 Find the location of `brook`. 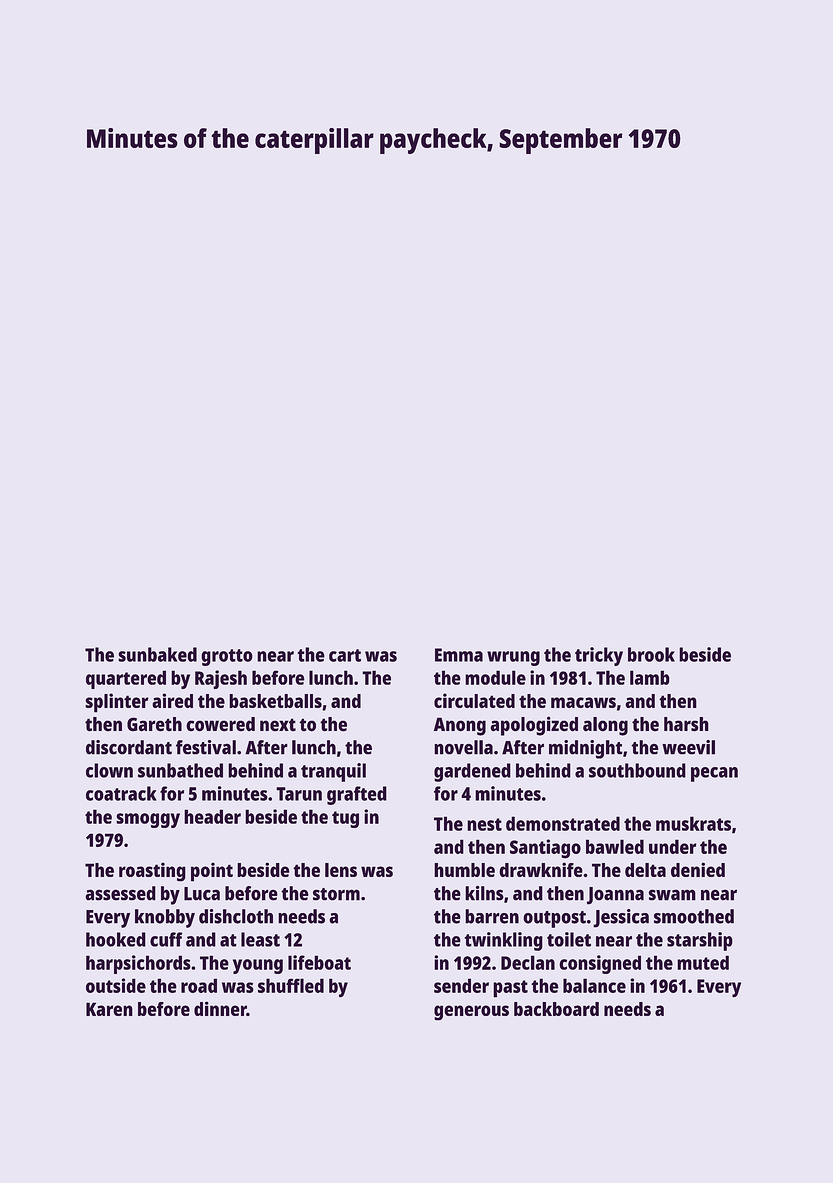

brook is located at coordinates (651, 654).
